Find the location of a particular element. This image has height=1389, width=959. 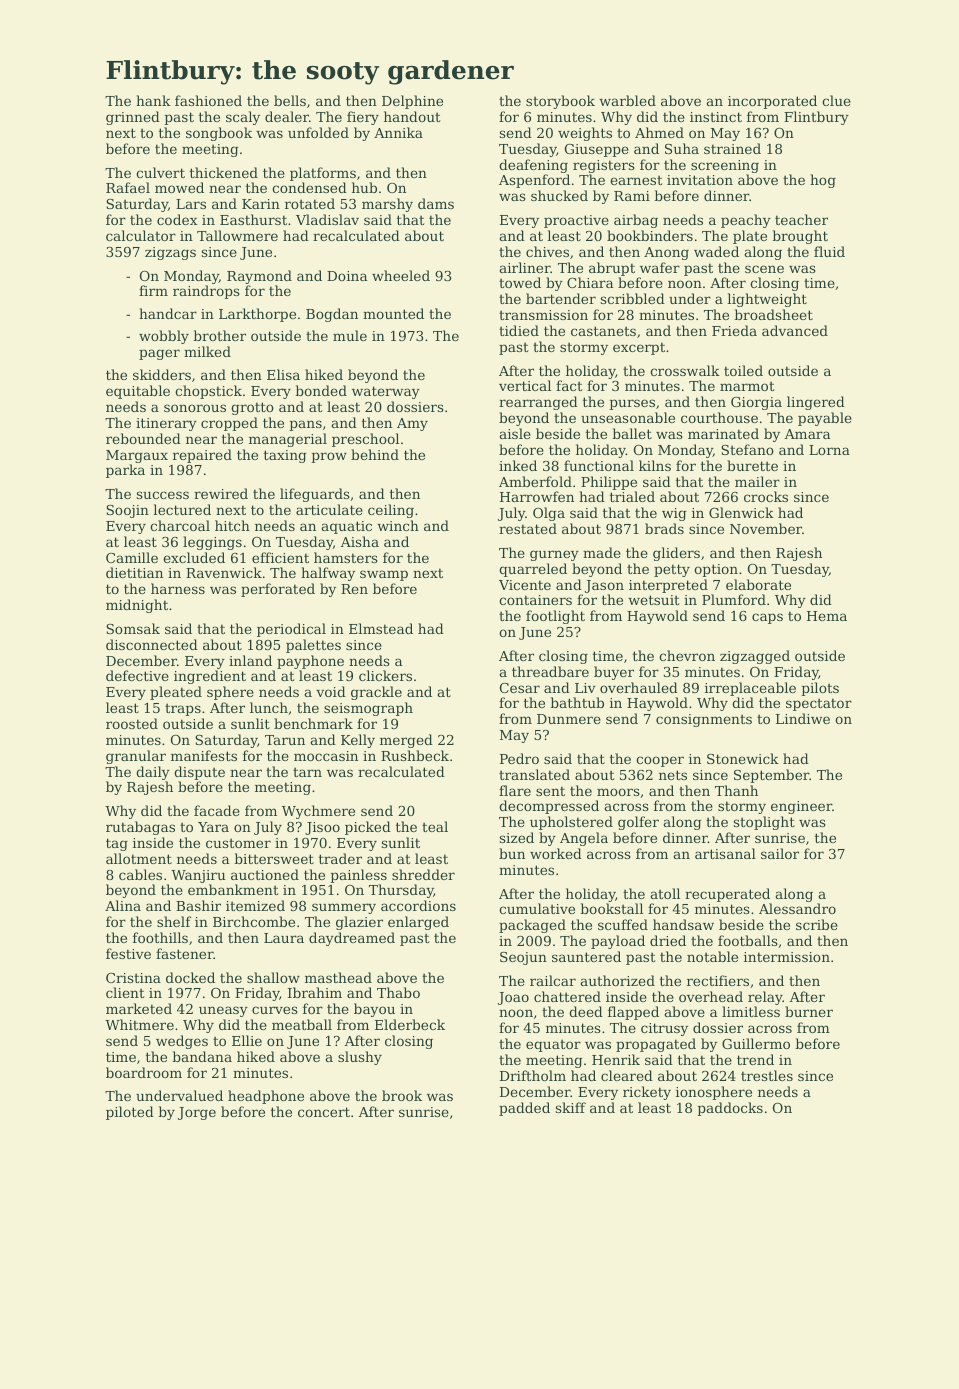

masthead is located at coordinates (338, 977).
